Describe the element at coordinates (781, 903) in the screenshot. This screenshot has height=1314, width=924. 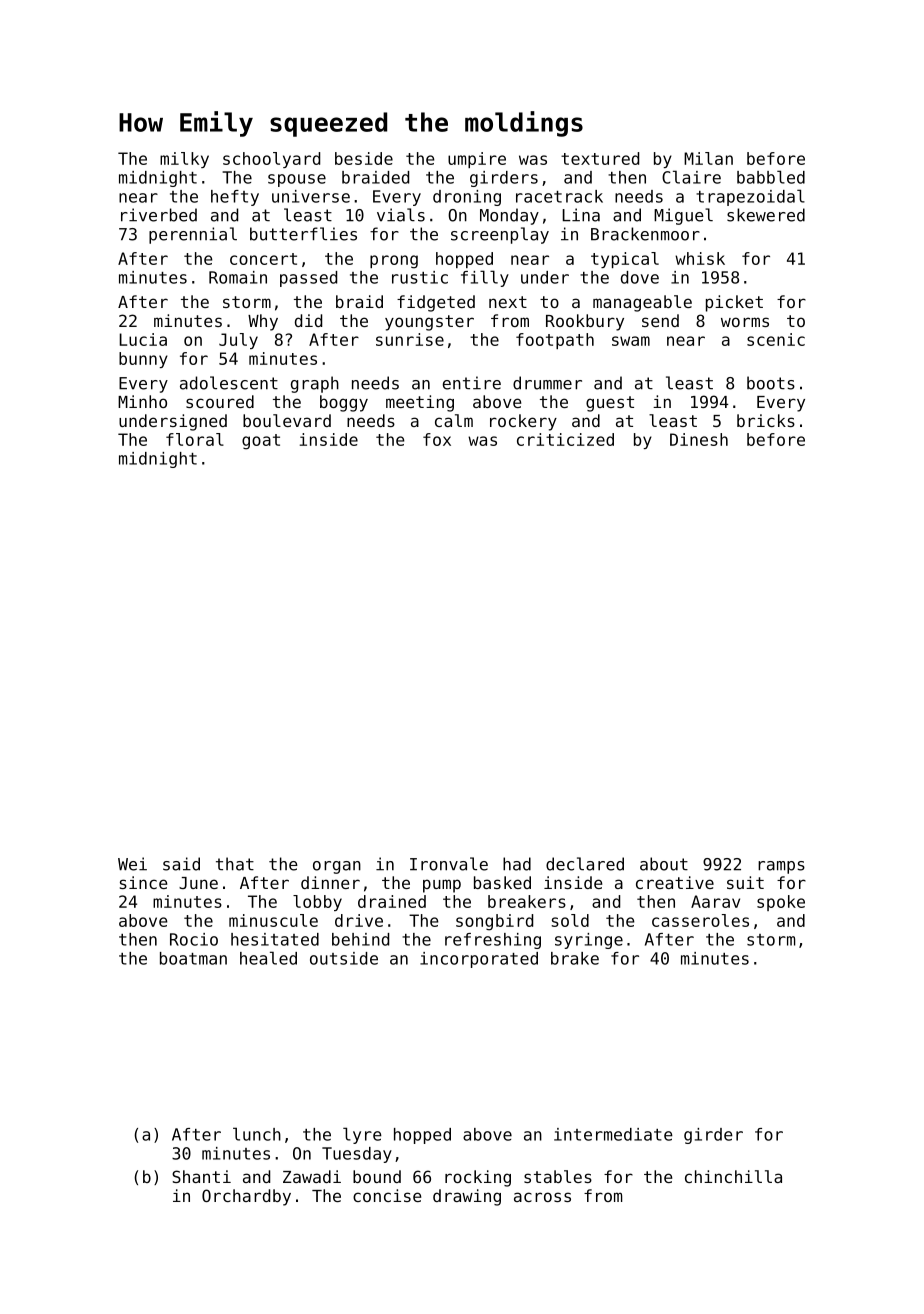
I see `spoke` at that location.
